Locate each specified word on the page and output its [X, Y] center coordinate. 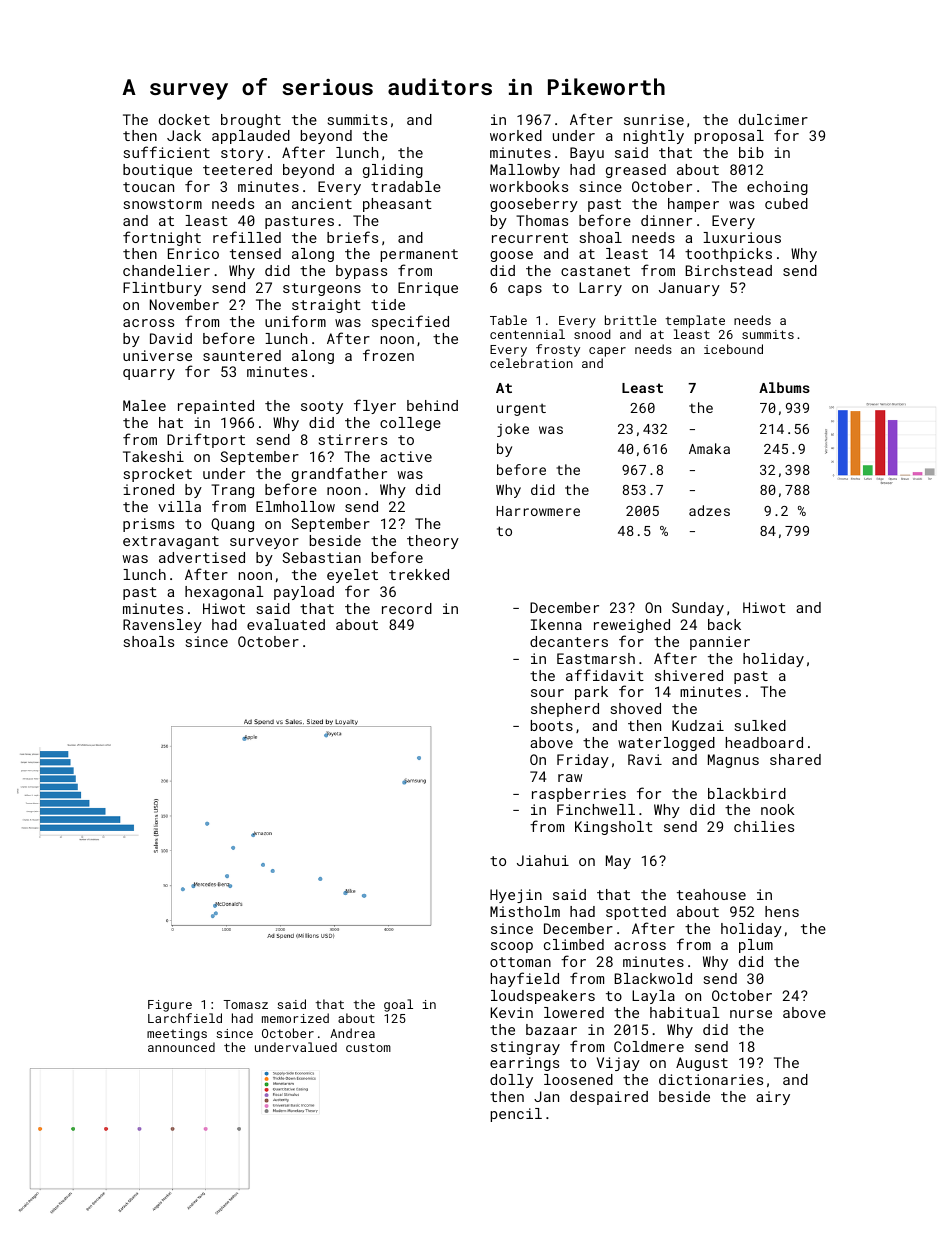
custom [368, 1047]
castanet [595, 271]
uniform [295, 321]
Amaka [709, 448]
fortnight [162, 238]
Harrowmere [538, 511]
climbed [574, 944]
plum [756, 946]
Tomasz [245, 1004]
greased [636, 171]
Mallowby [525, 171]
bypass [361, 272]
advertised [202, 557]
